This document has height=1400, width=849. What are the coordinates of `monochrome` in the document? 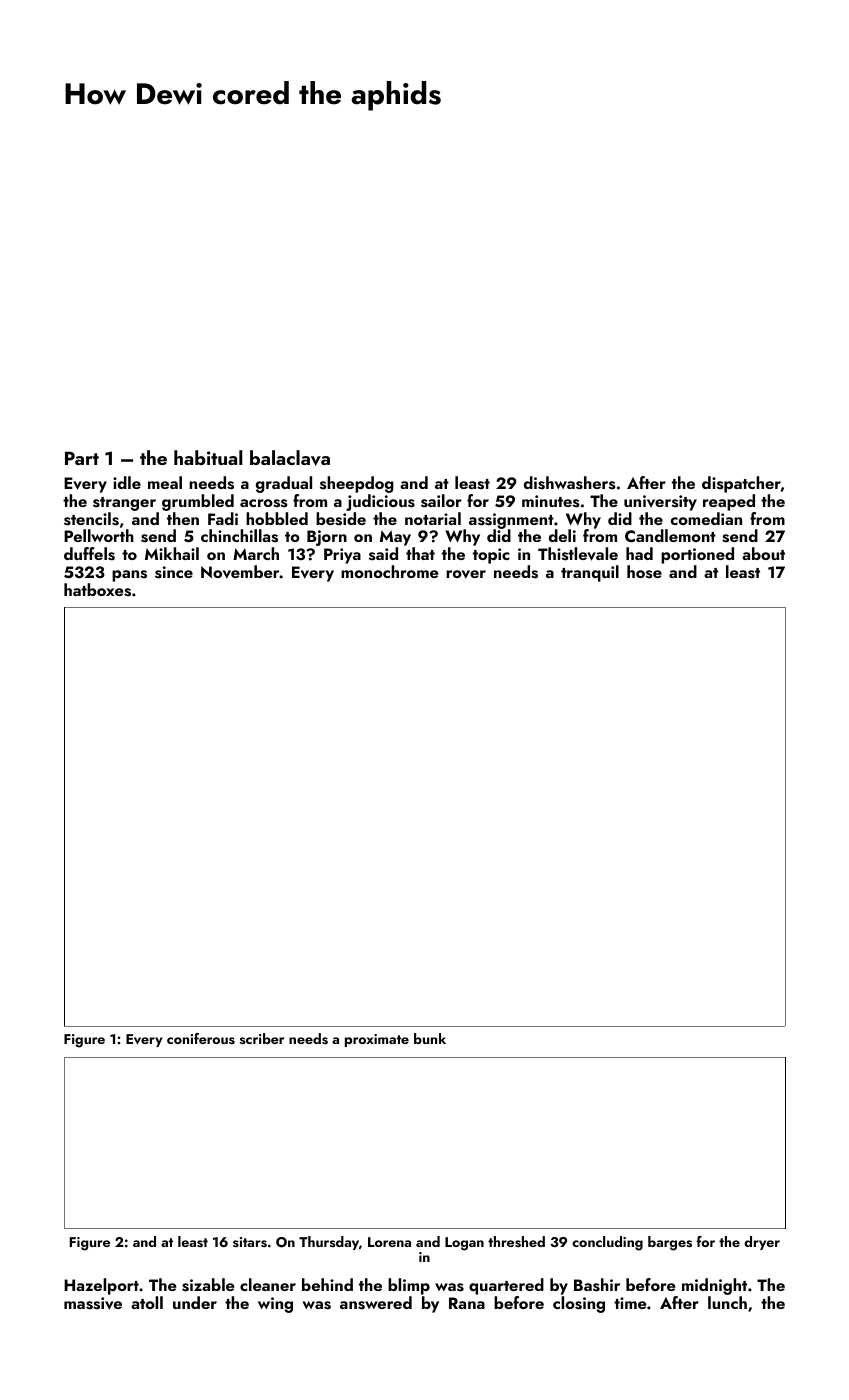 It's located at (389, 571).
